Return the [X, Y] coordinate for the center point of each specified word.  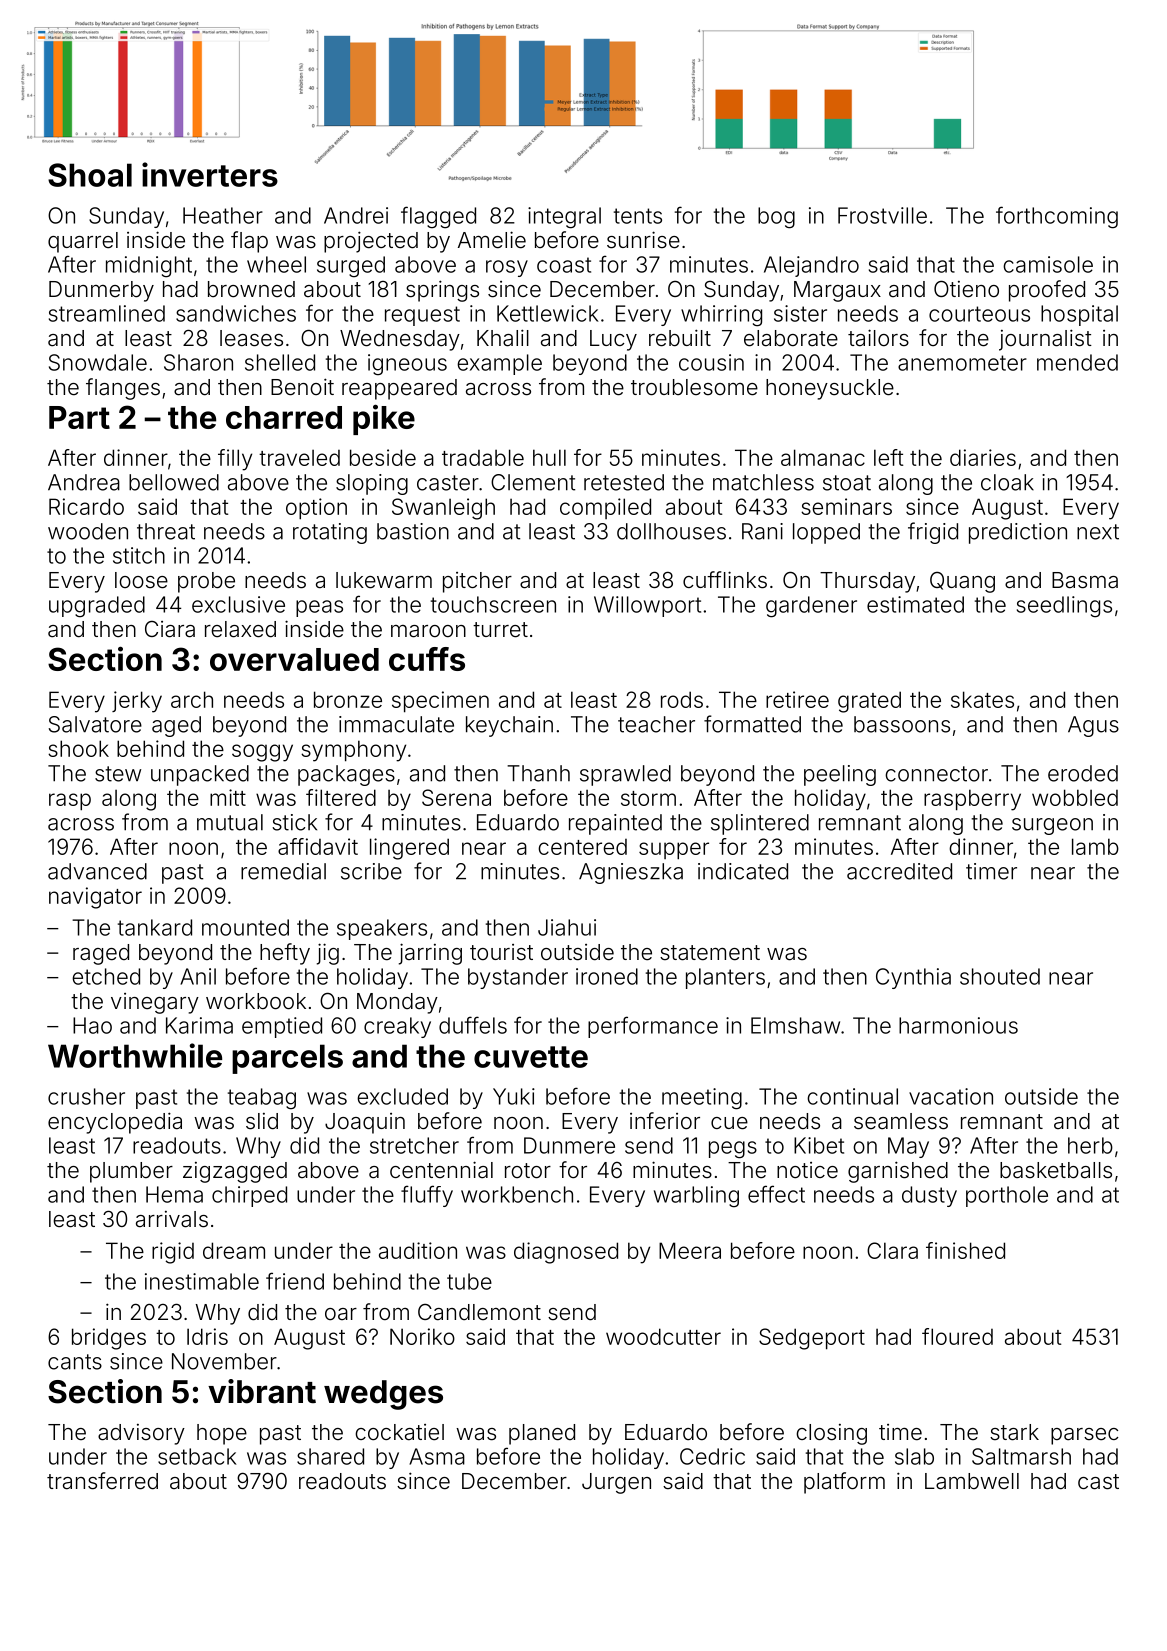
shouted [1000, 976]
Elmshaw [795, 1025]
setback [197, 1456]
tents [638, 216]
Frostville [882, 215]
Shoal [90, 175]
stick [294, 822]
